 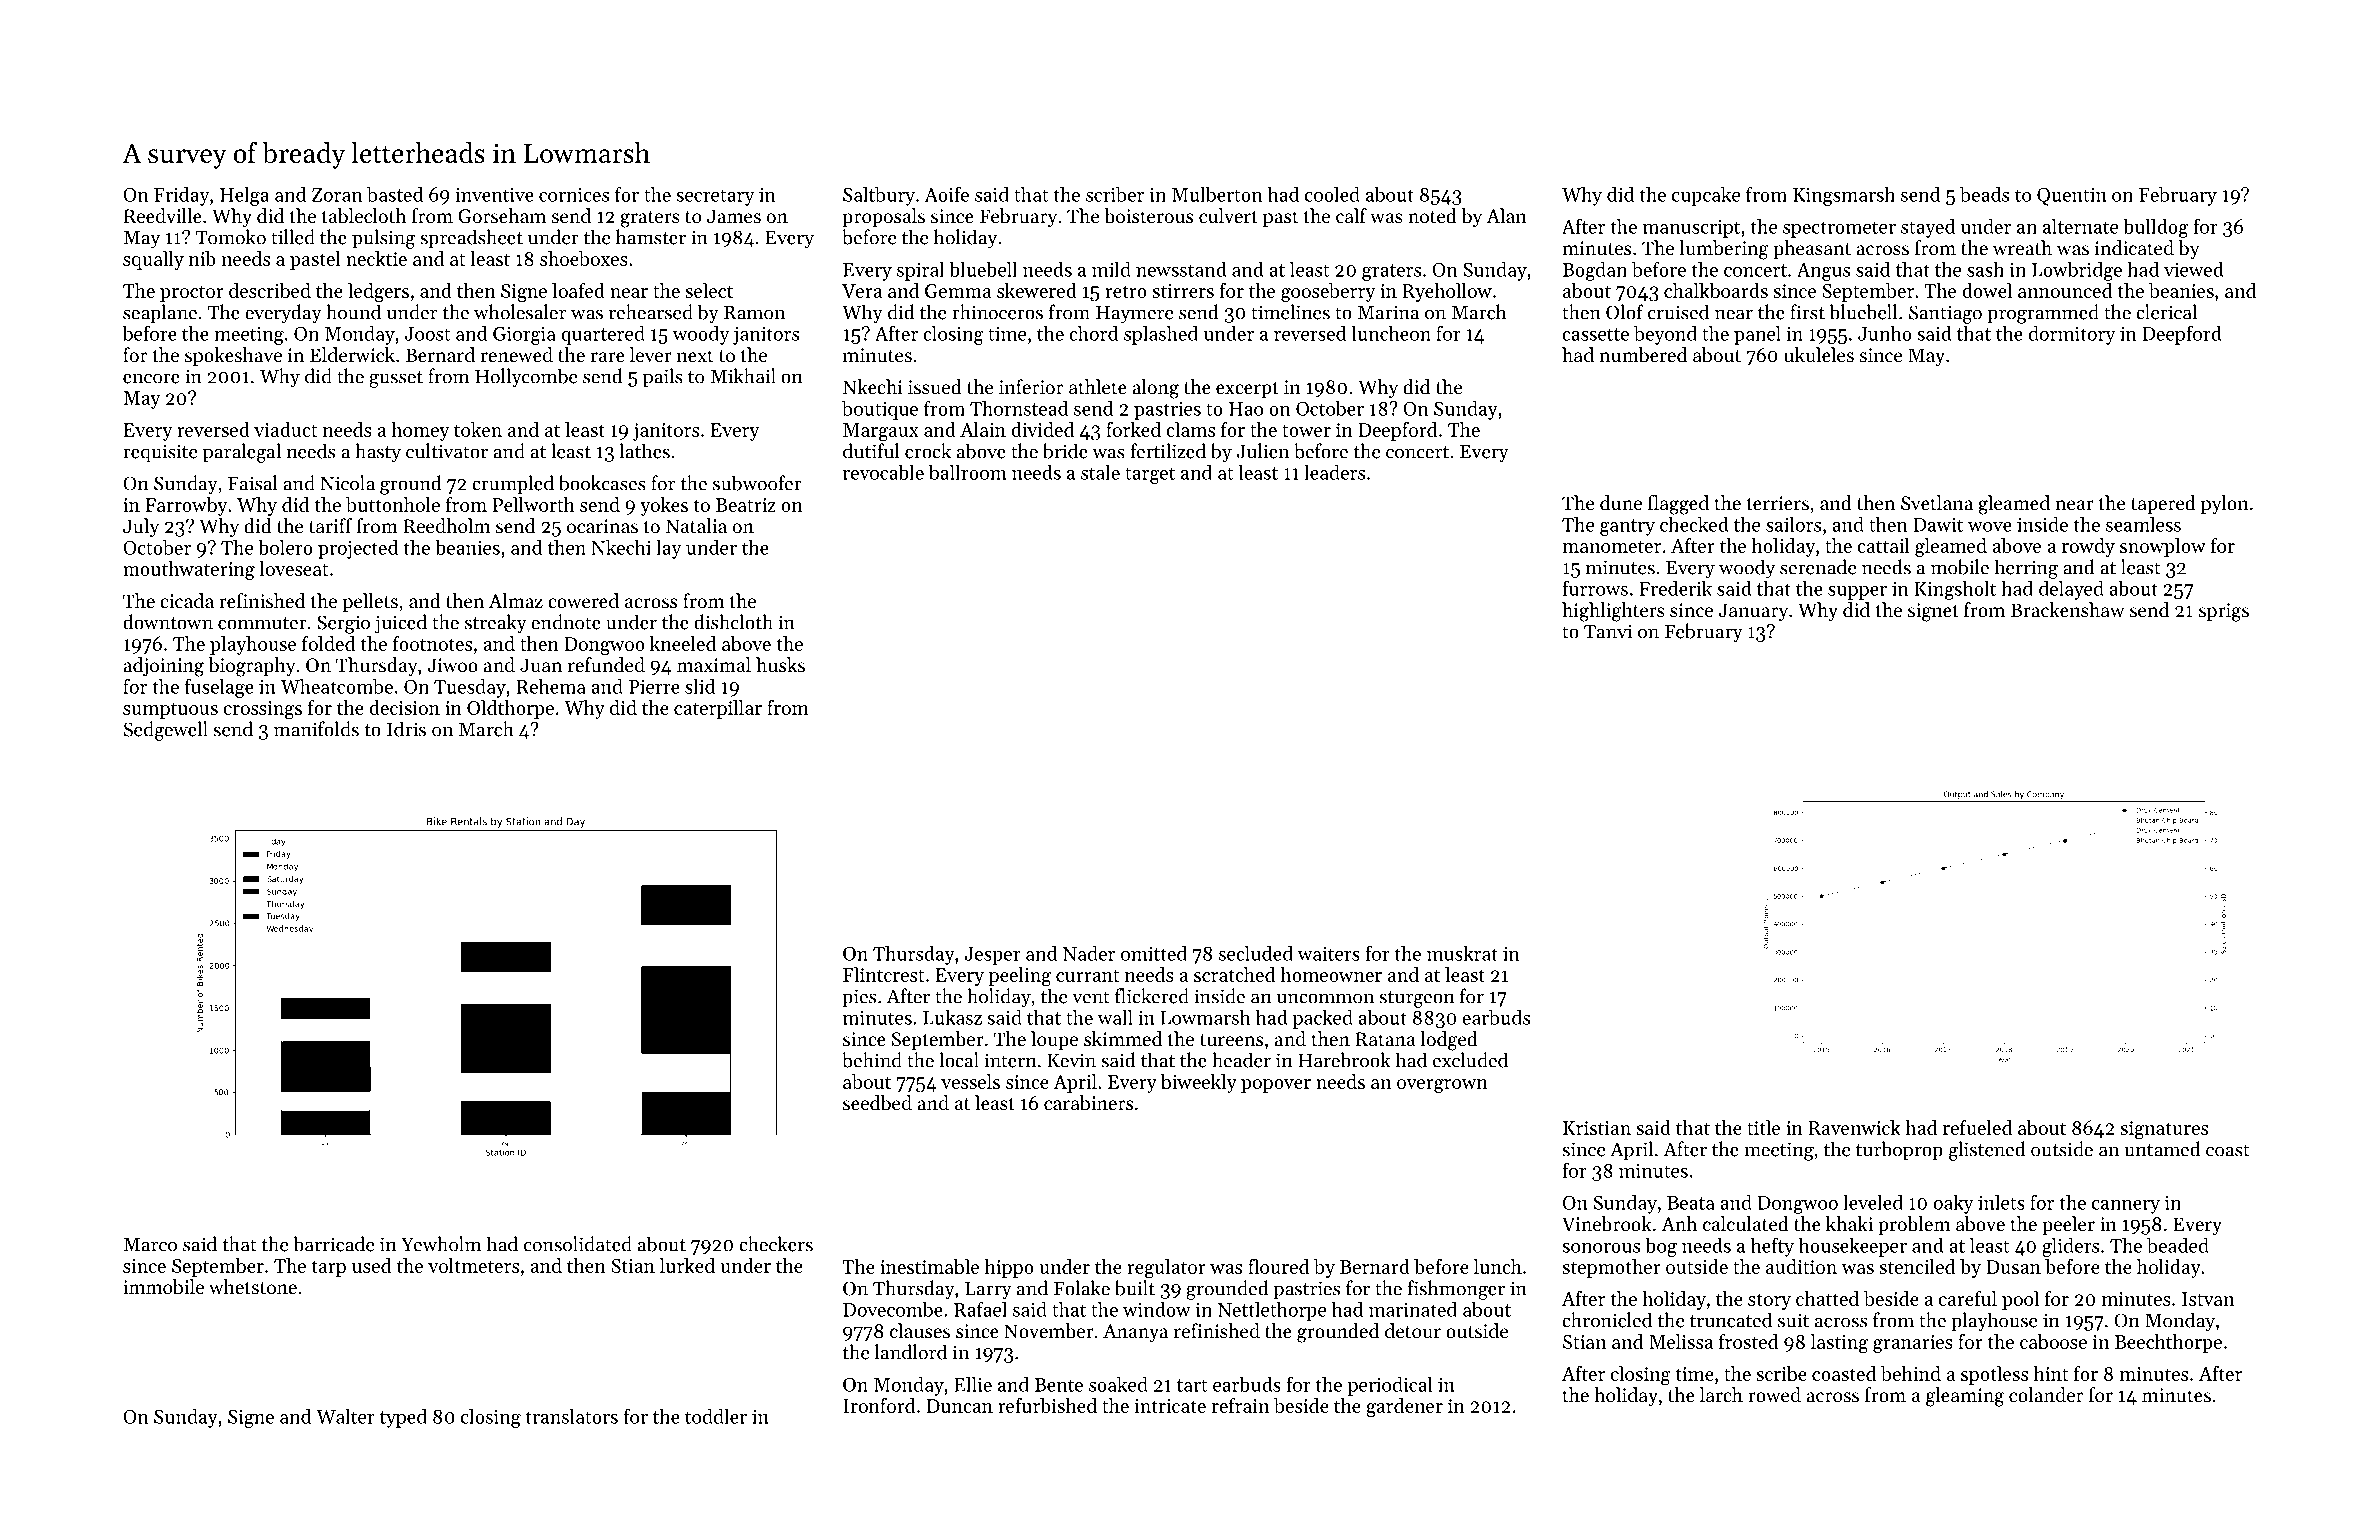 I want to click on Nettlethorpe, so click(x=1272, y=1311).
